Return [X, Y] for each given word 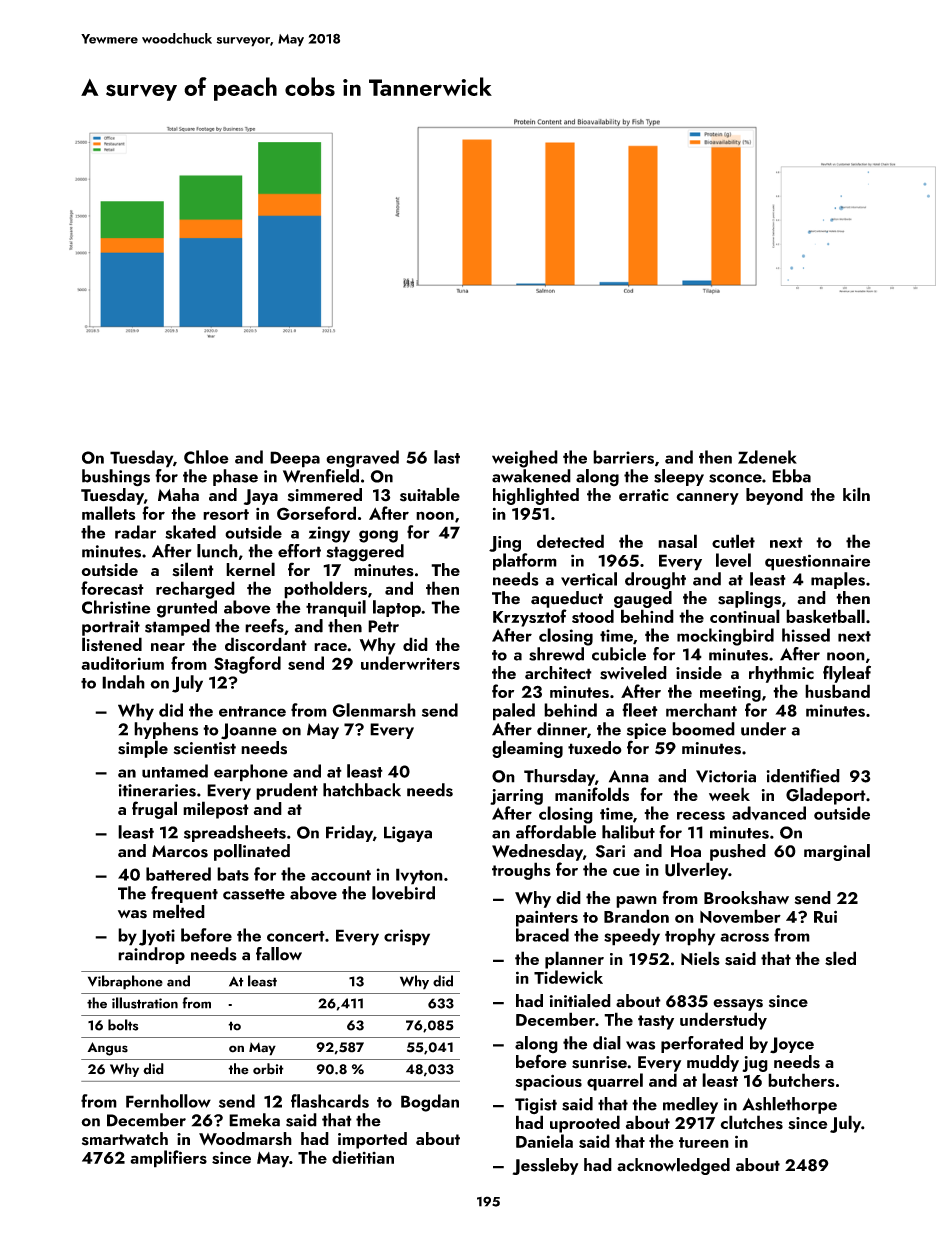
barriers [623, 457]
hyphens [166, 730]
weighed [525, 459]
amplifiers [168, 1159]
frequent [184, 894]
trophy [690, 937]
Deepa [295, 459]
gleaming [527, 749]
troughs [521, 871]
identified [803, 776]
